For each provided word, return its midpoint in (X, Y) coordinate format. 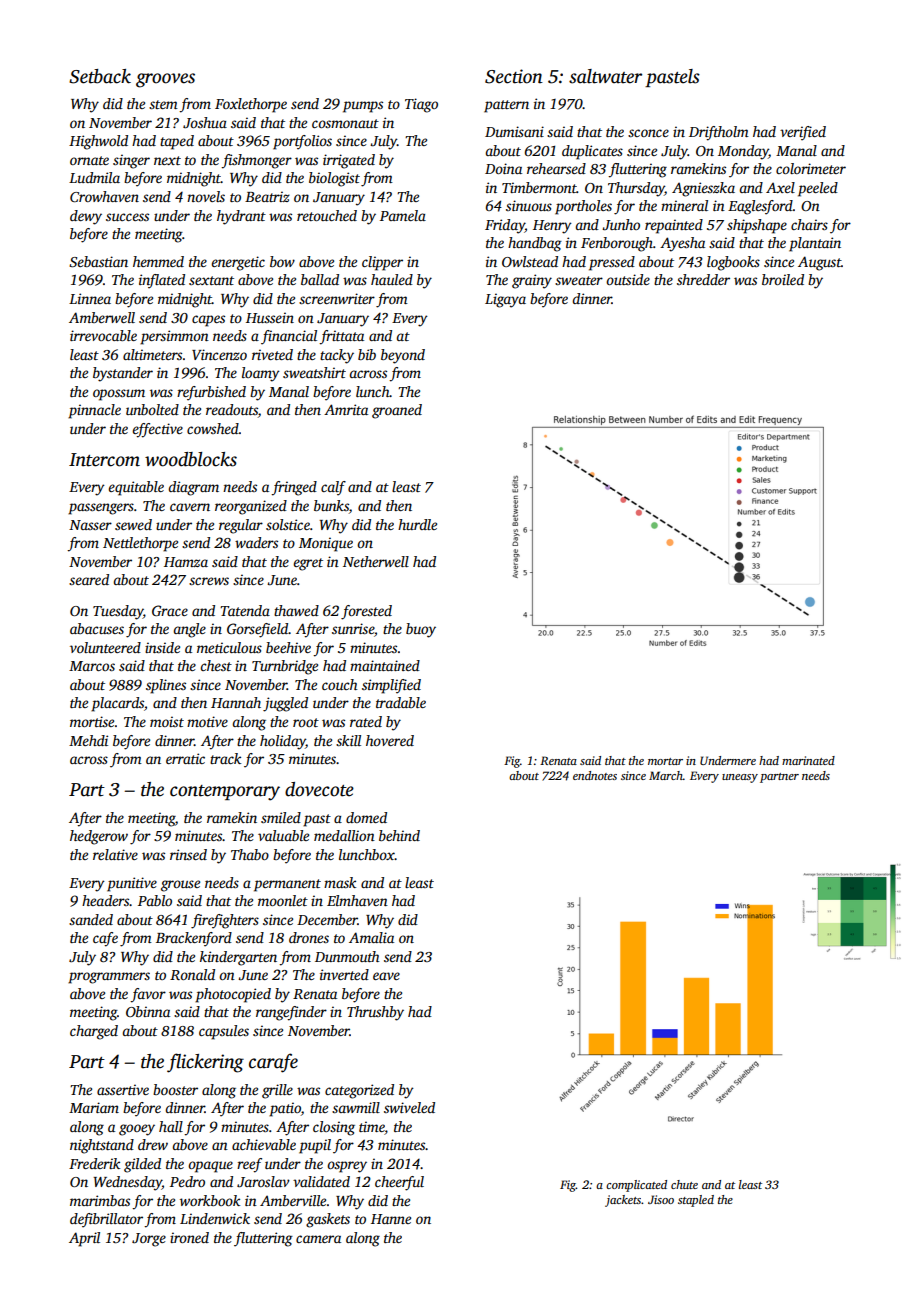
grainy (532, 281)
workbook (210, 1200)
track (225, 758)
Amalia (371, 937)
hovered (390, 740)
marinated (808, 760)
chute (684, 1184)
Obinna (148, 1011)
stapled (696, 1201)
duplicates (592, 152)
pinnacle (94, 411)
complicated (636, 1186)
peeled (818, 189)
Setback (100, 76)
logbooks (733, 263)
